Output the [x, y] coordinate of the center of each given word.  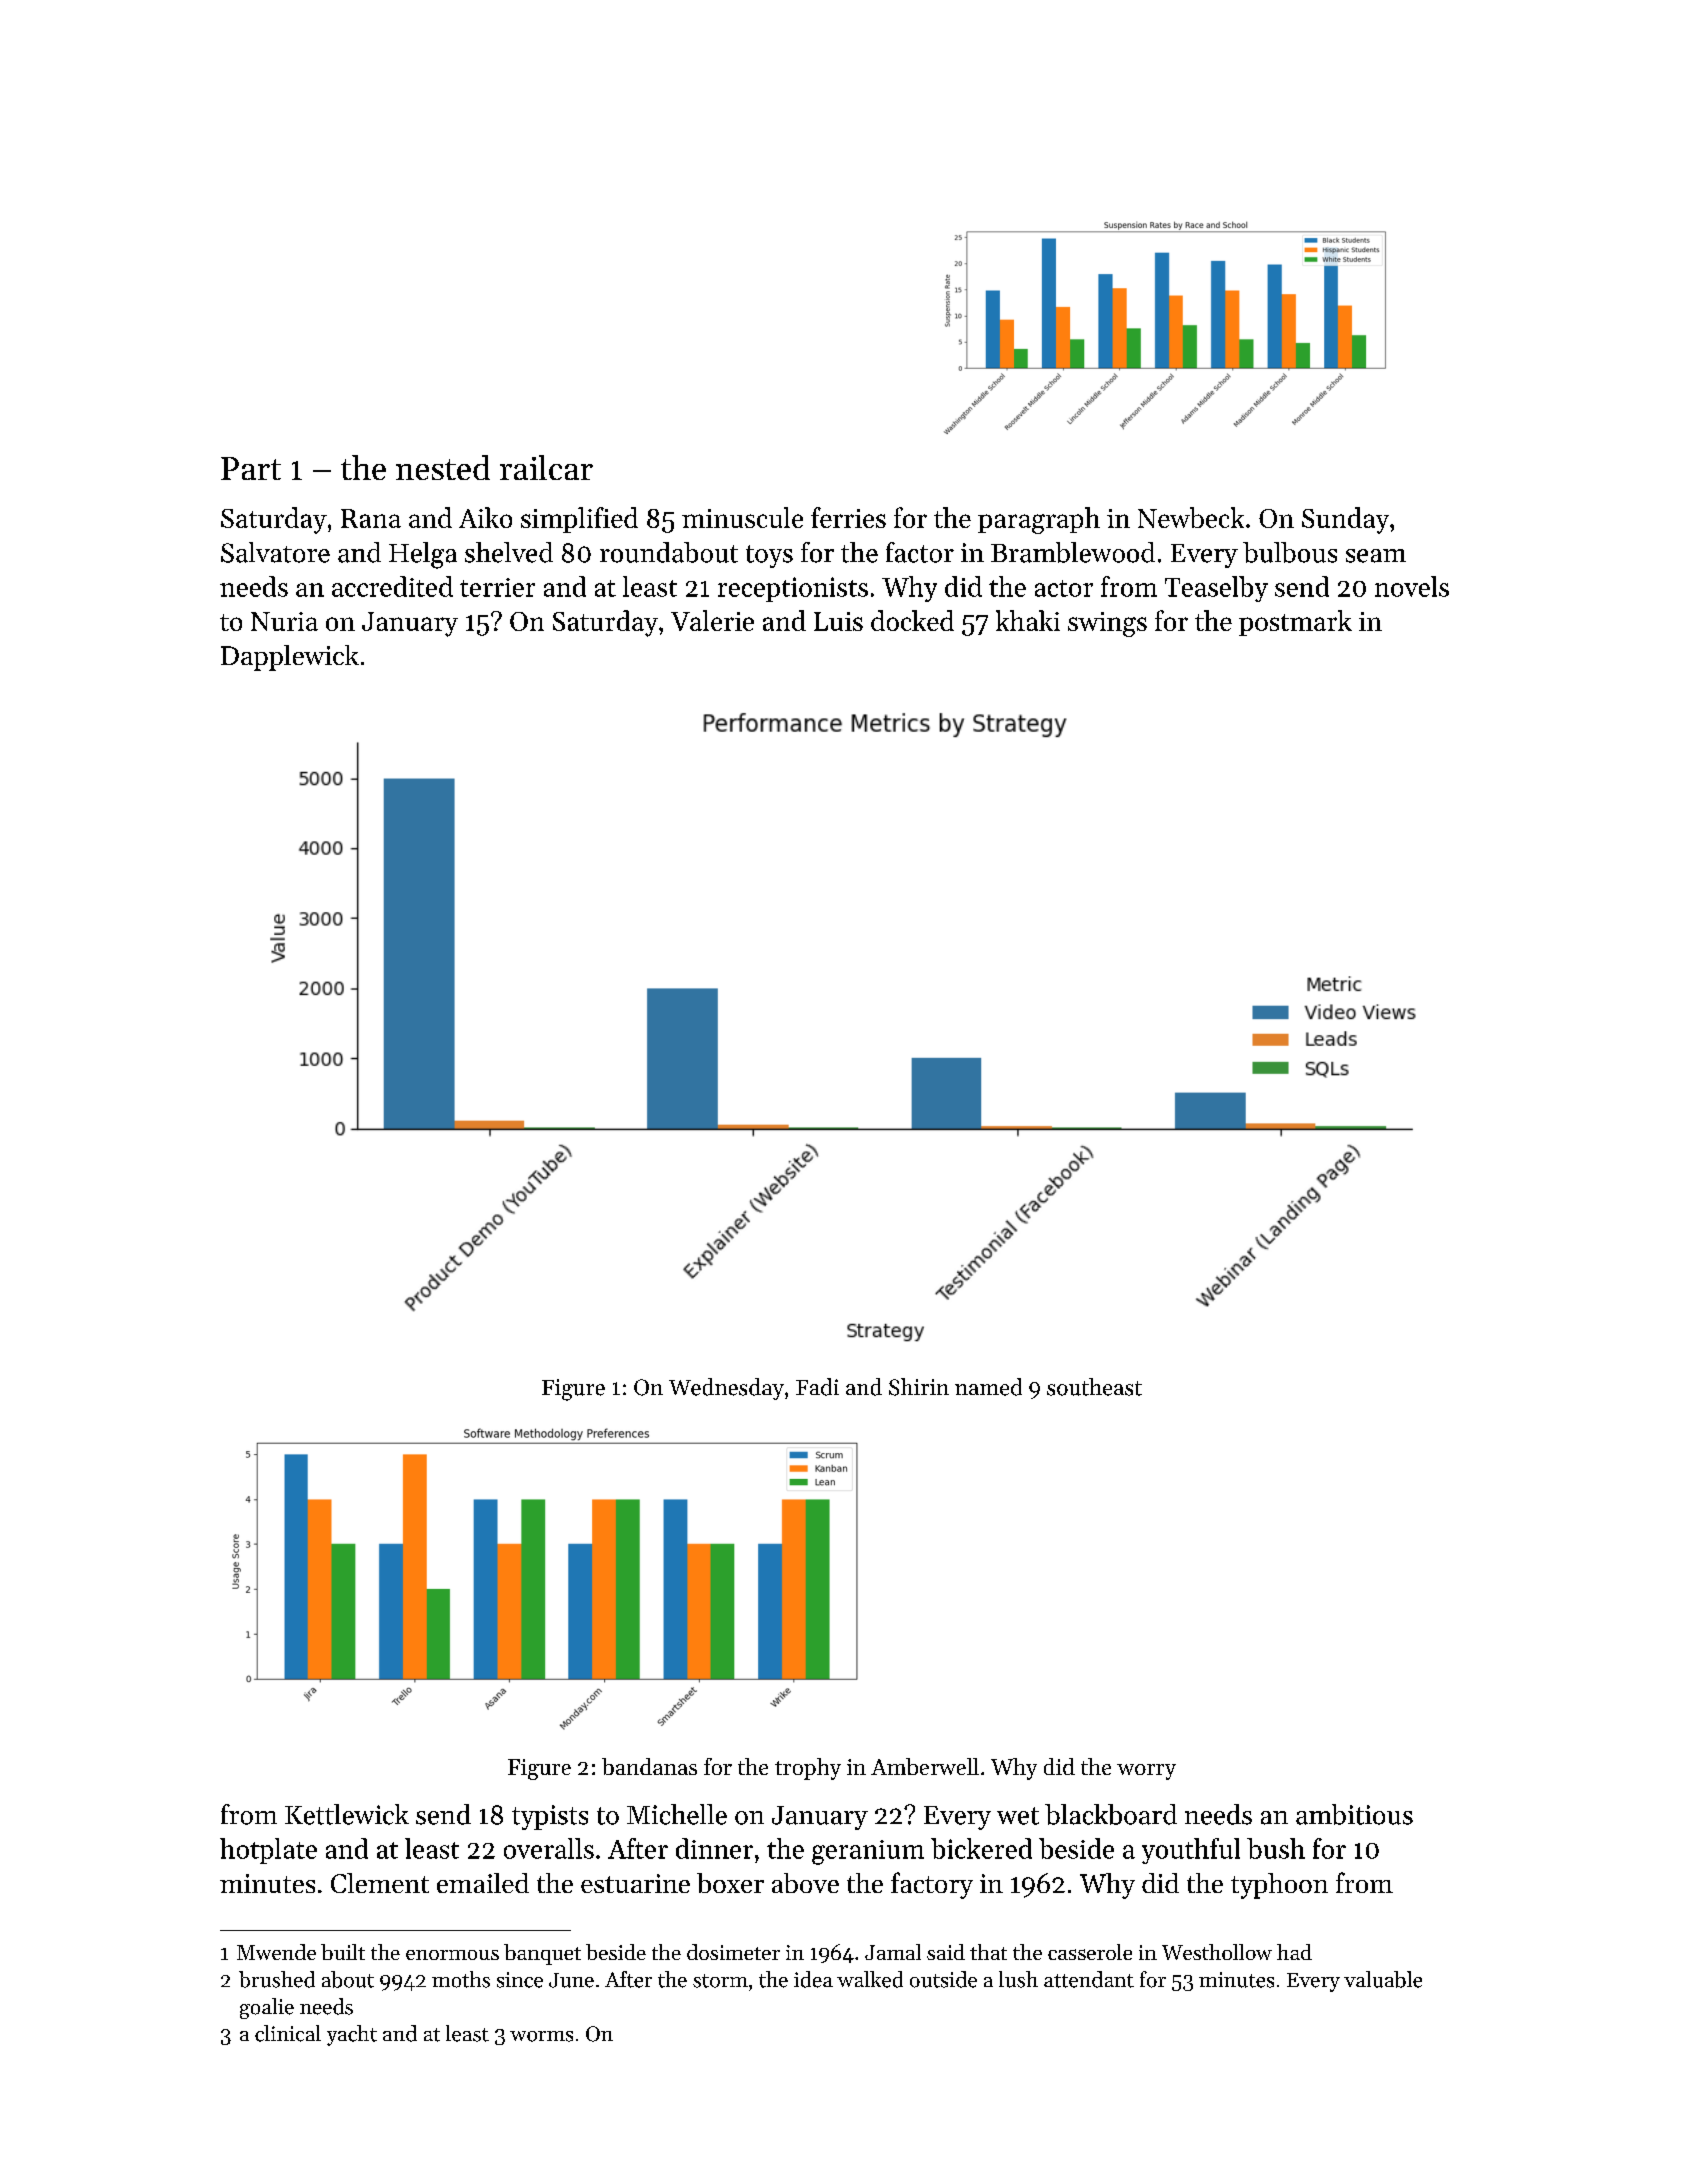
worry [1146, 1772]
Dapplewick [290, 658]
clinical [288, 2033]
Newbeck [1191, 517]
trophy [808, 1769]
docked [912, 620]
